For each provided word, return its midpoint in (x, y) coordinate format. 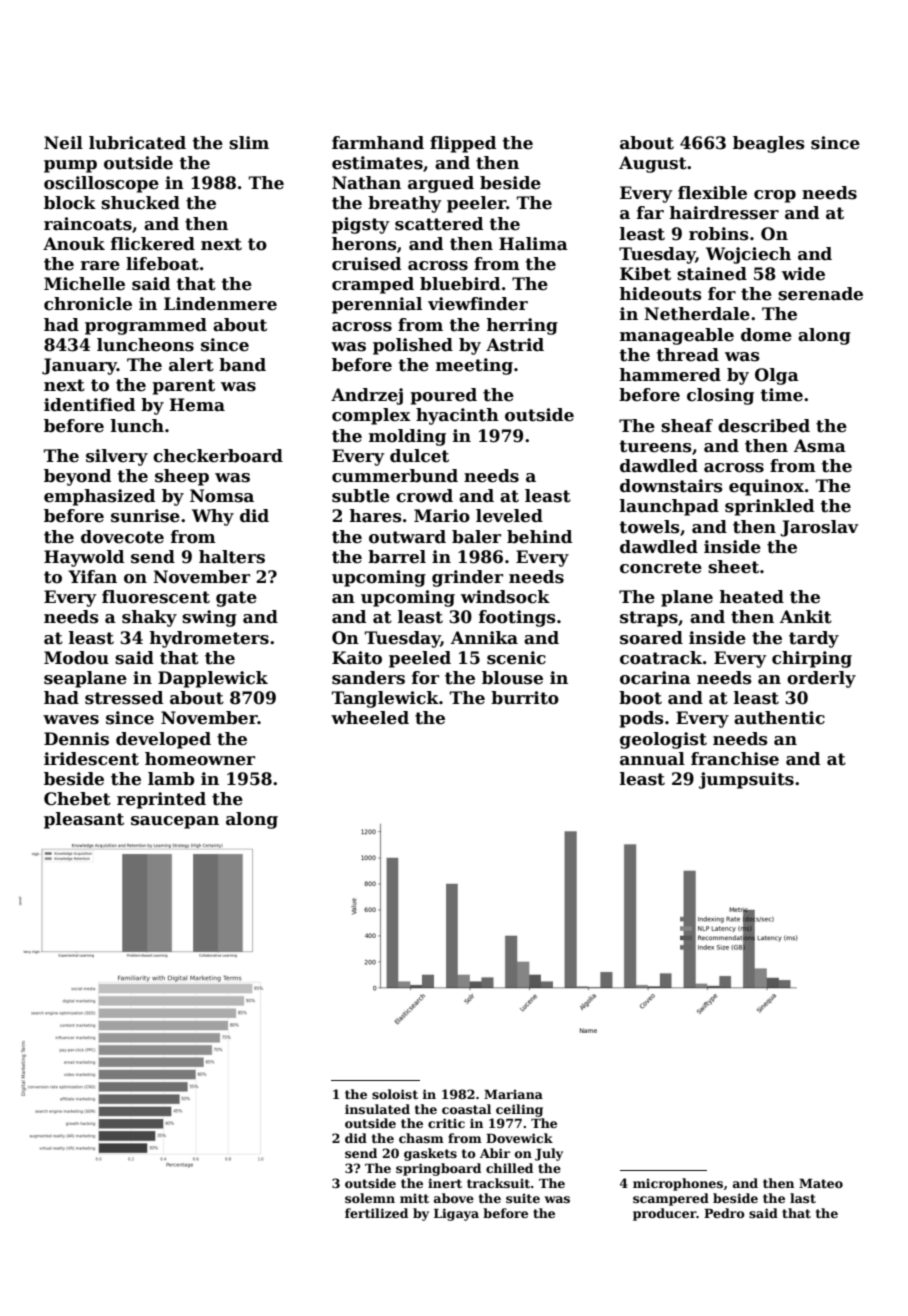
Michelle (84, 284)
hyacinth (457, 416)
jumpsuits (746, 780)
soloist (395, 1094)
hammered (670, 375)
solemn (370, 1198)
